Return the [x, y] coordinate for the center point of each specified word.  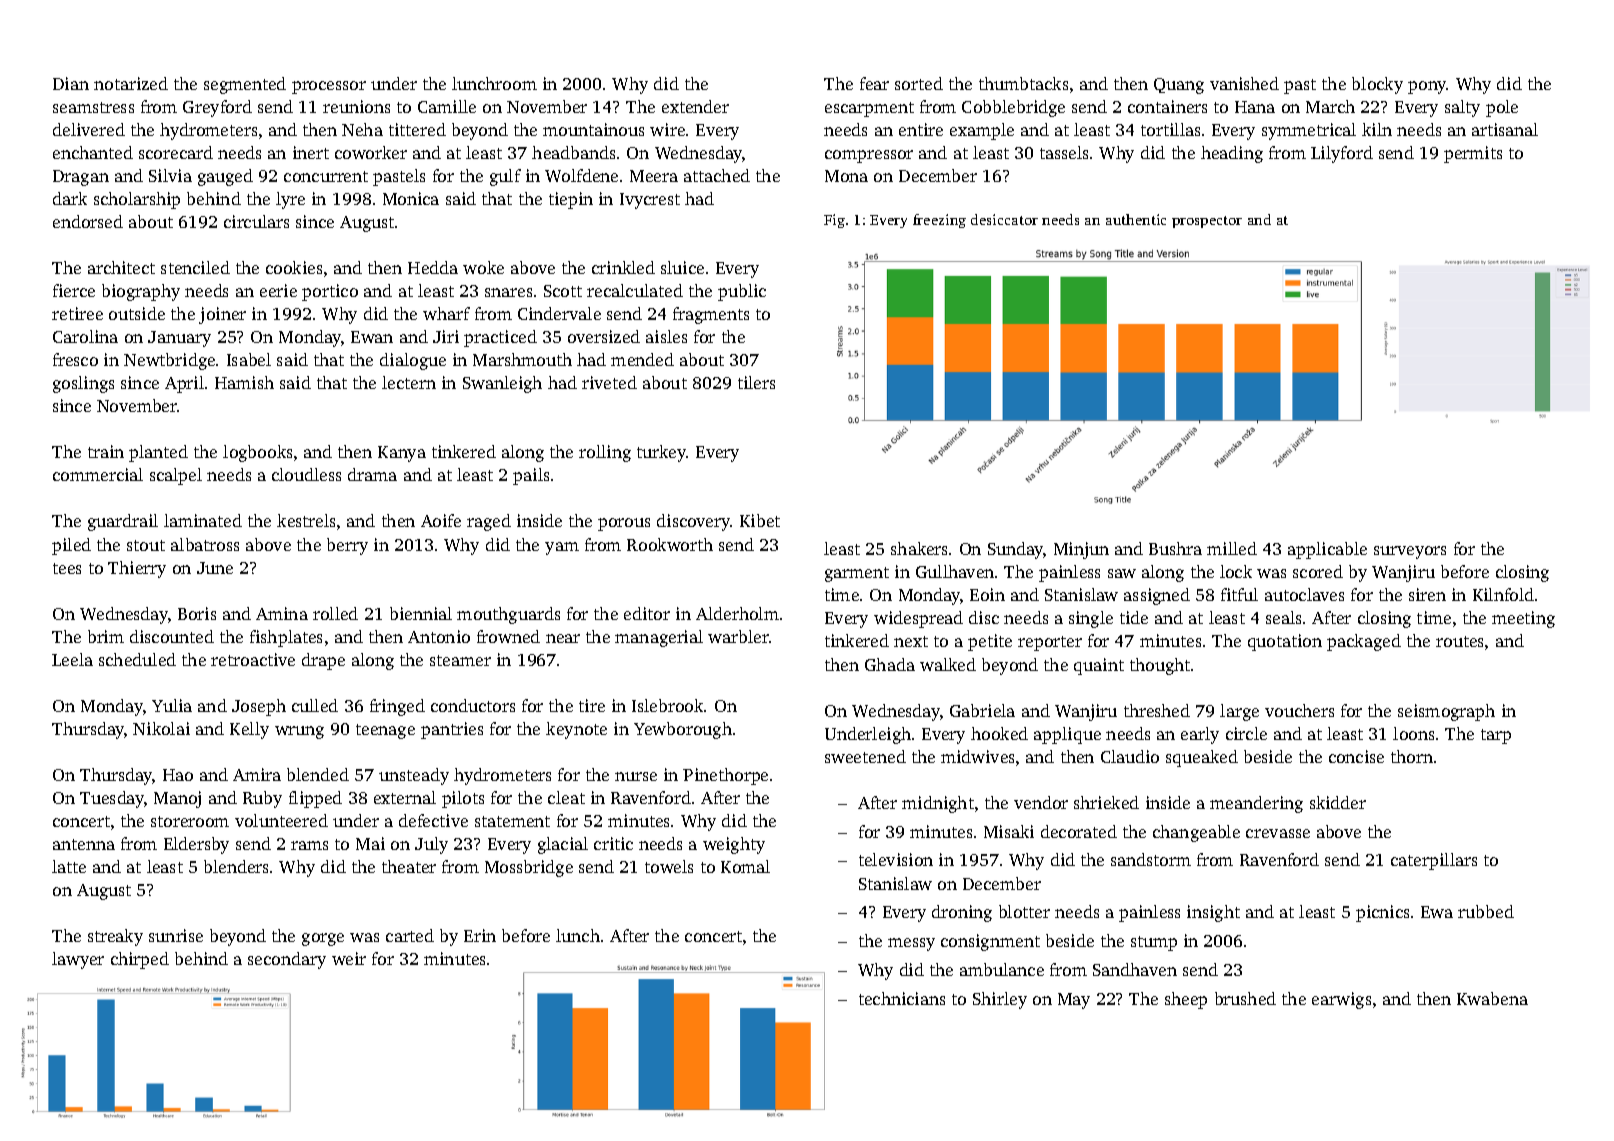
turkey [662, 453]
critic [613, 843]
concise [1356, 756]
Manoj [177, 799]
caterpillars [1434, 861]
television [896, 859]
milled [1232, 548]
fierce [74, 290]
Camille [447, 106]
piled [71, 546]
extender [695, 106]
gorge [323, 939]
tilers [756, 382]
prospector [1207, 222]
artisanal [1505, 129]
